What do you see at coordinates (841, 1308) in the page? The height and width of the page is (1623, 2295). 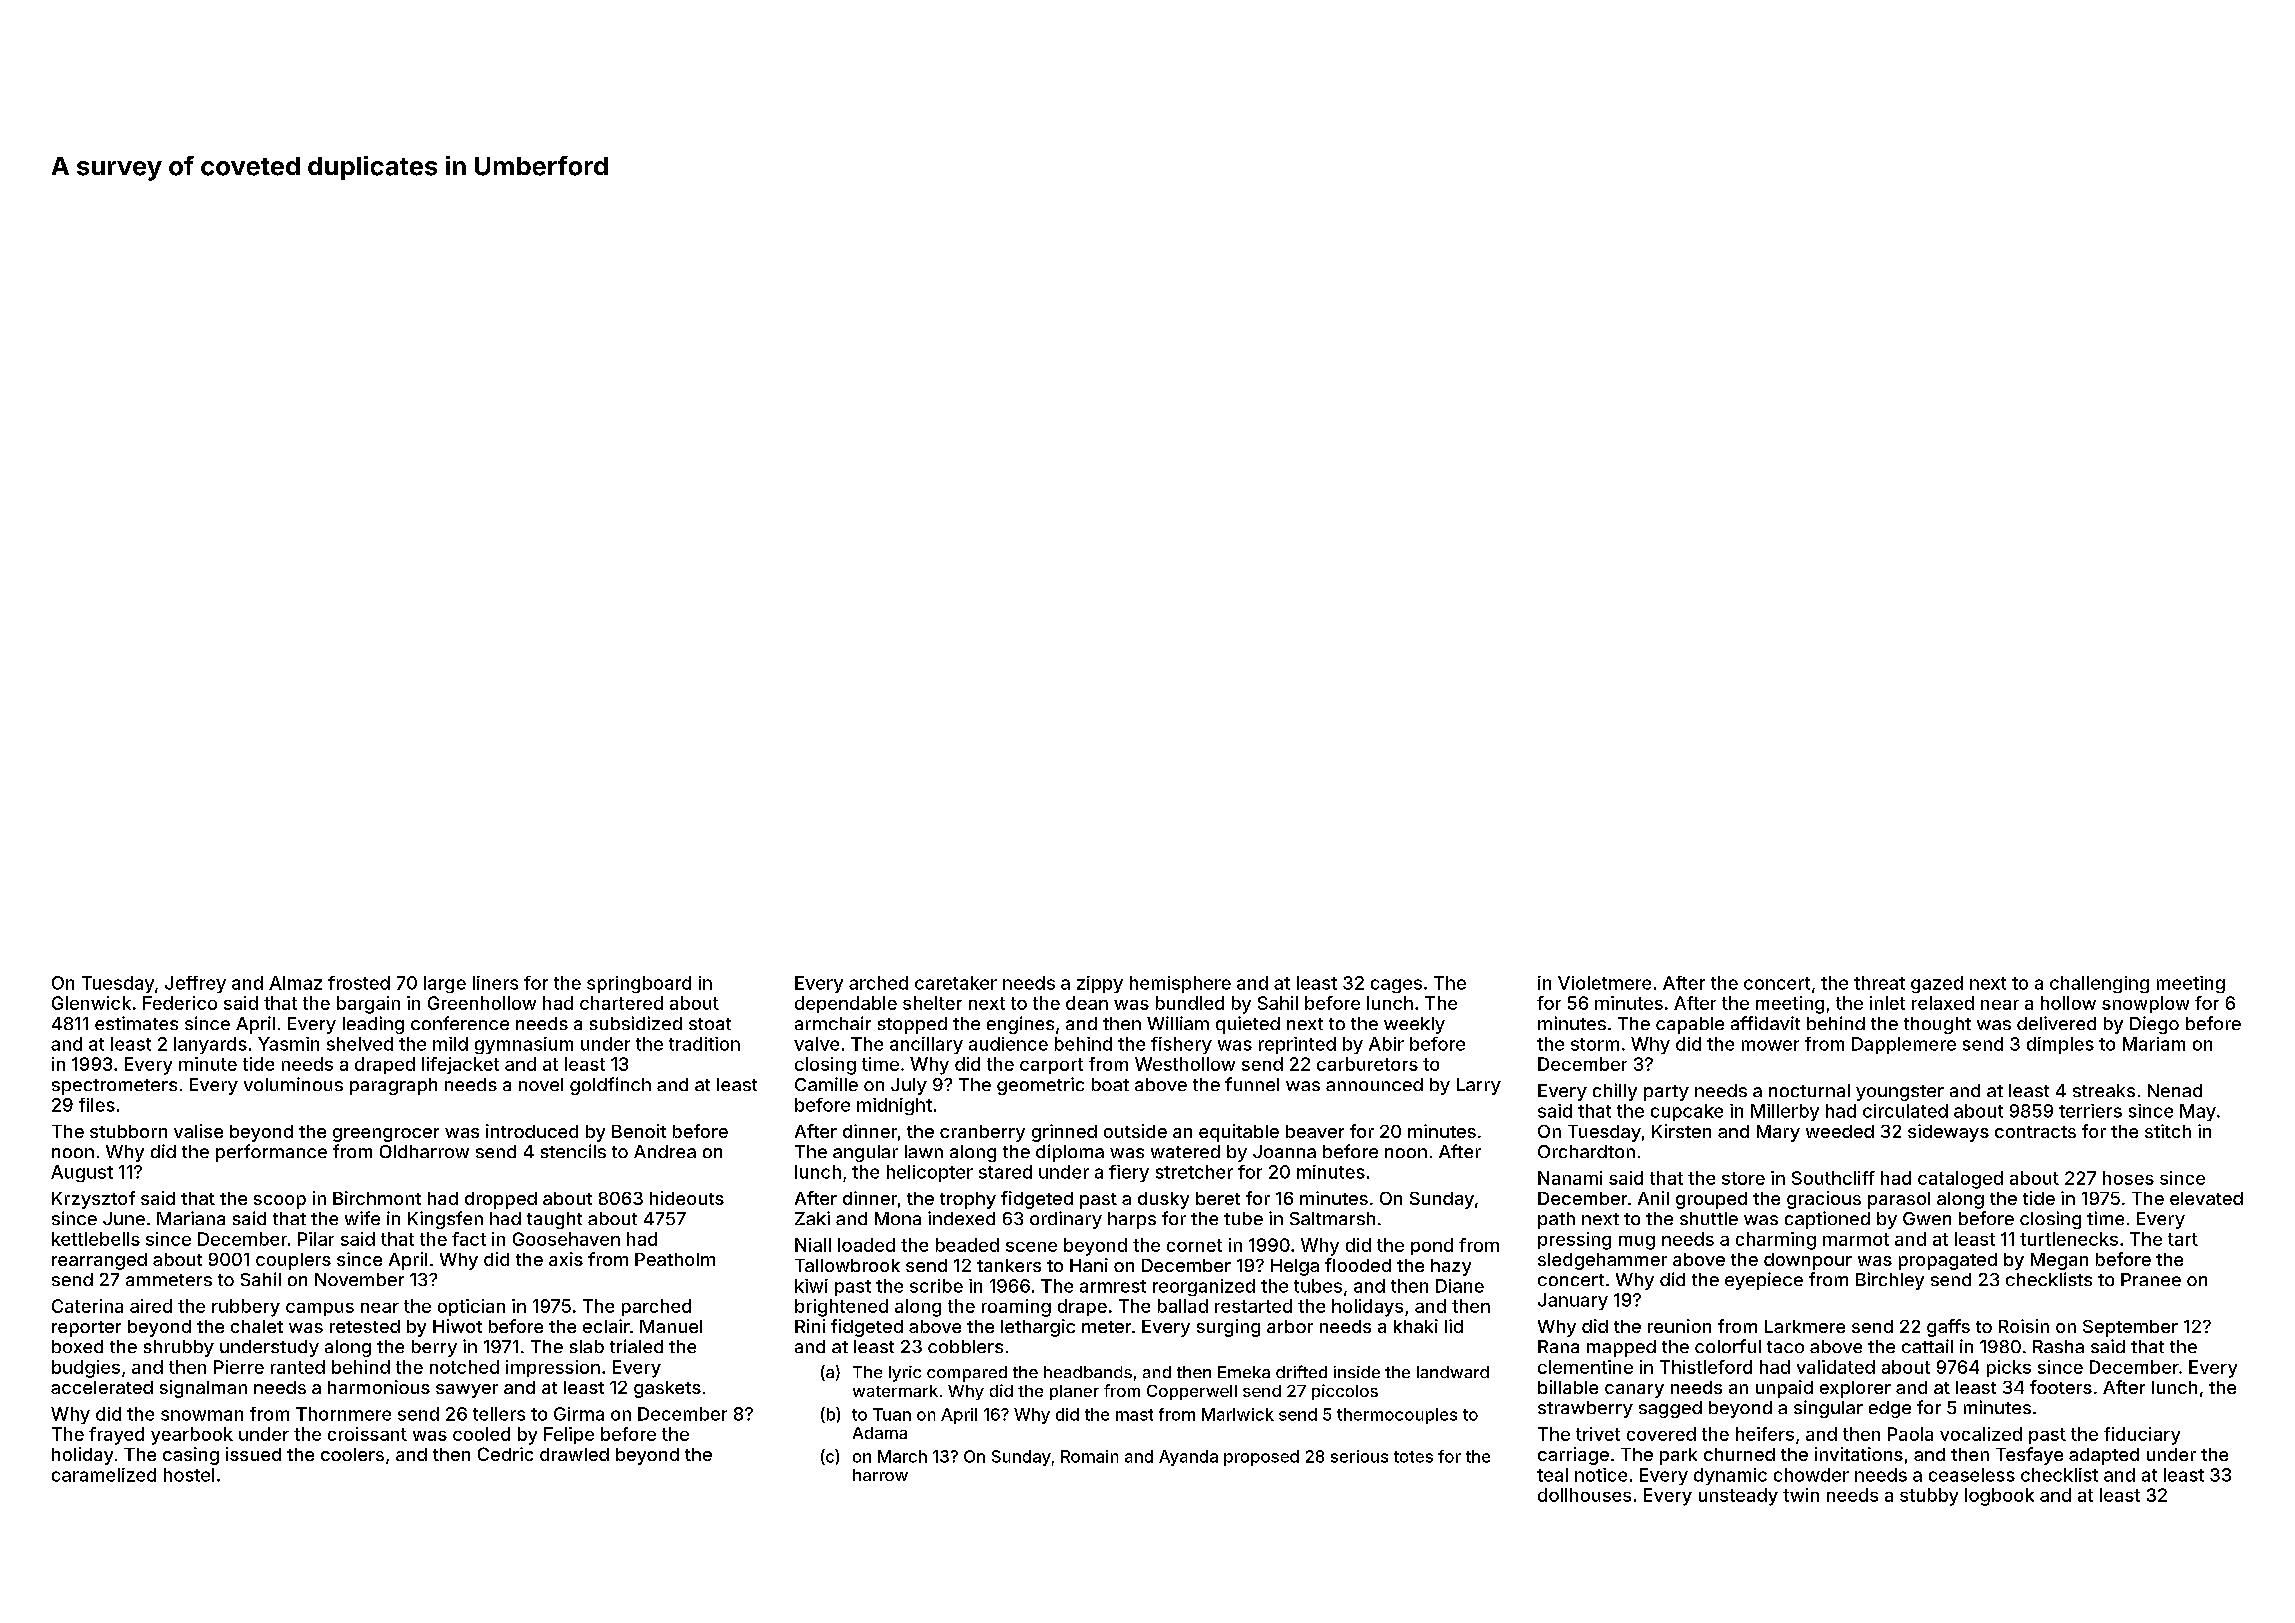 I see `brightened` at bounding box center [841, 1308].
